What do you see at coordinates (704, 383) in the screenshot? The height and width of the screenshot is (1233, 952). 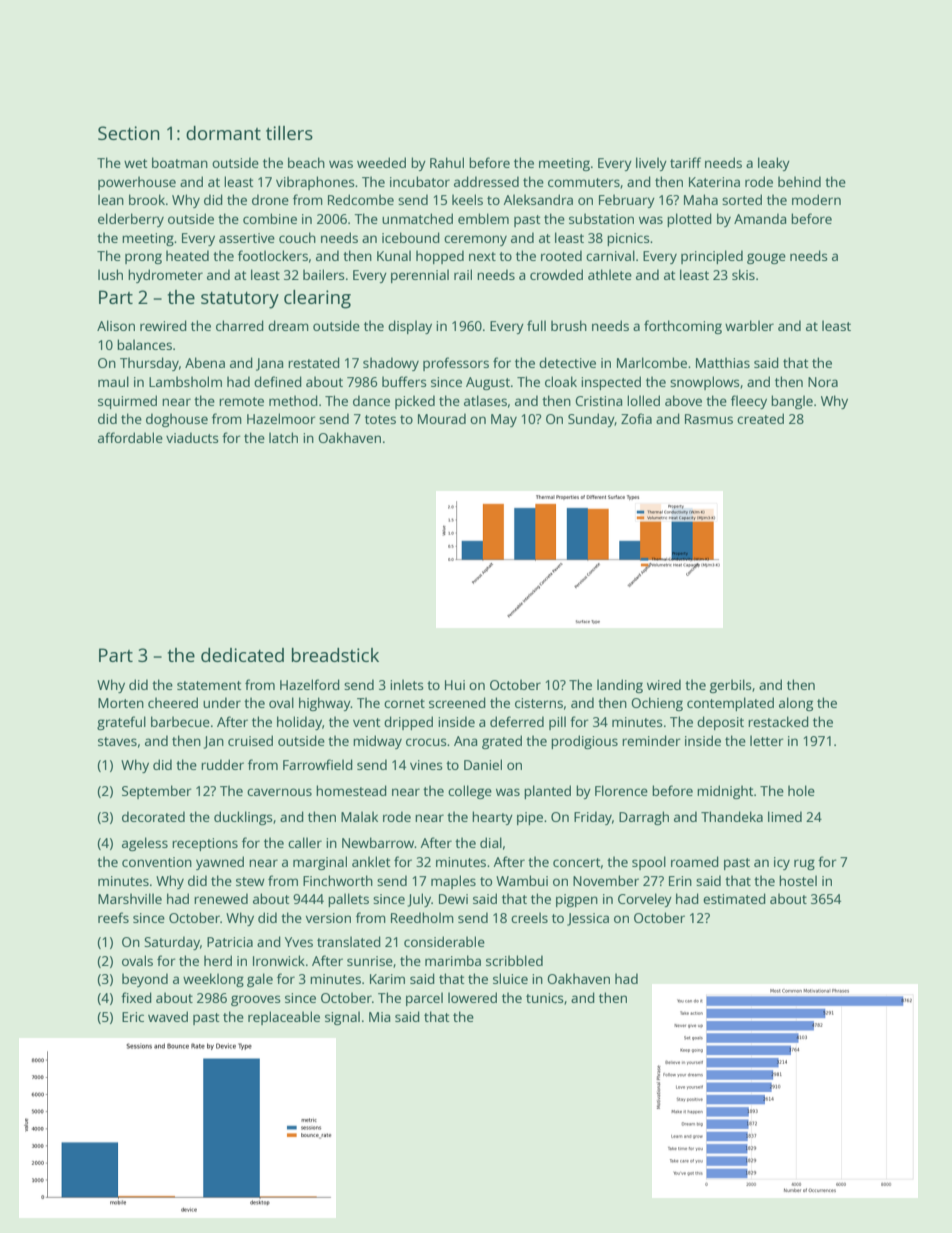 I see `snowplows` at bounding box center [704, 383].
